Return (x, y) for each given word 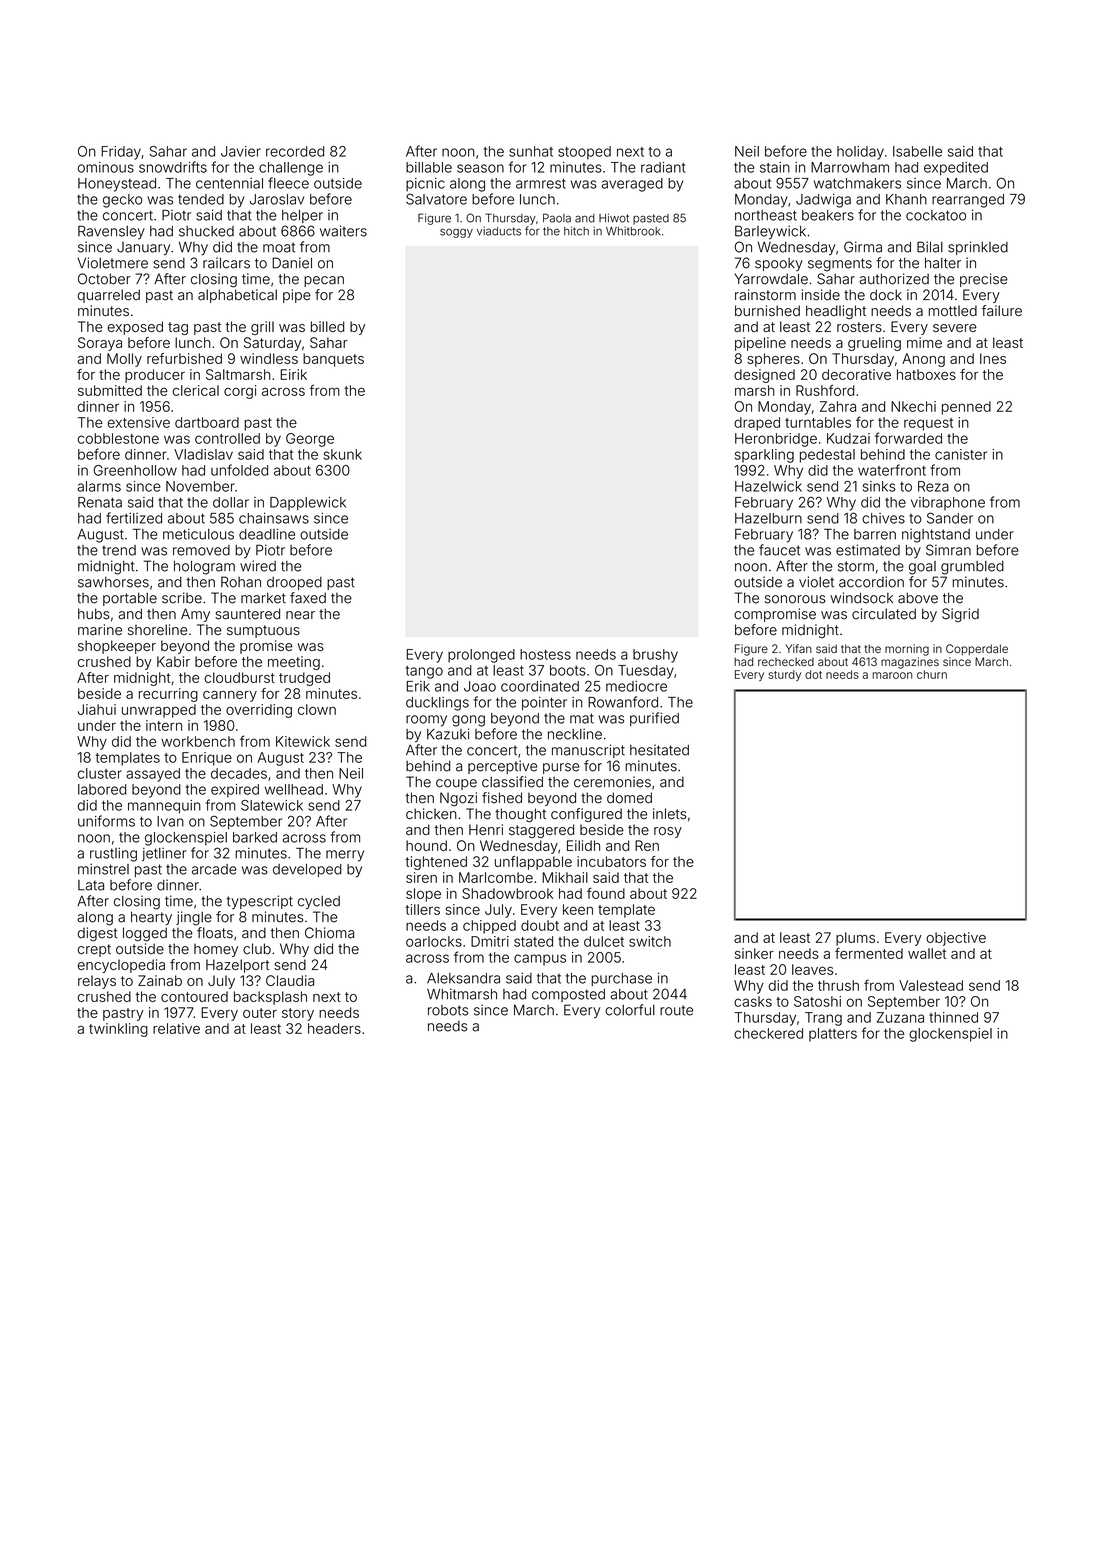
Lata (91, 885)
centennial (229, 183)
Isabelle (917, 151)
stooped (584, 153)
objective (956, 939)
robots (448, 1010)
